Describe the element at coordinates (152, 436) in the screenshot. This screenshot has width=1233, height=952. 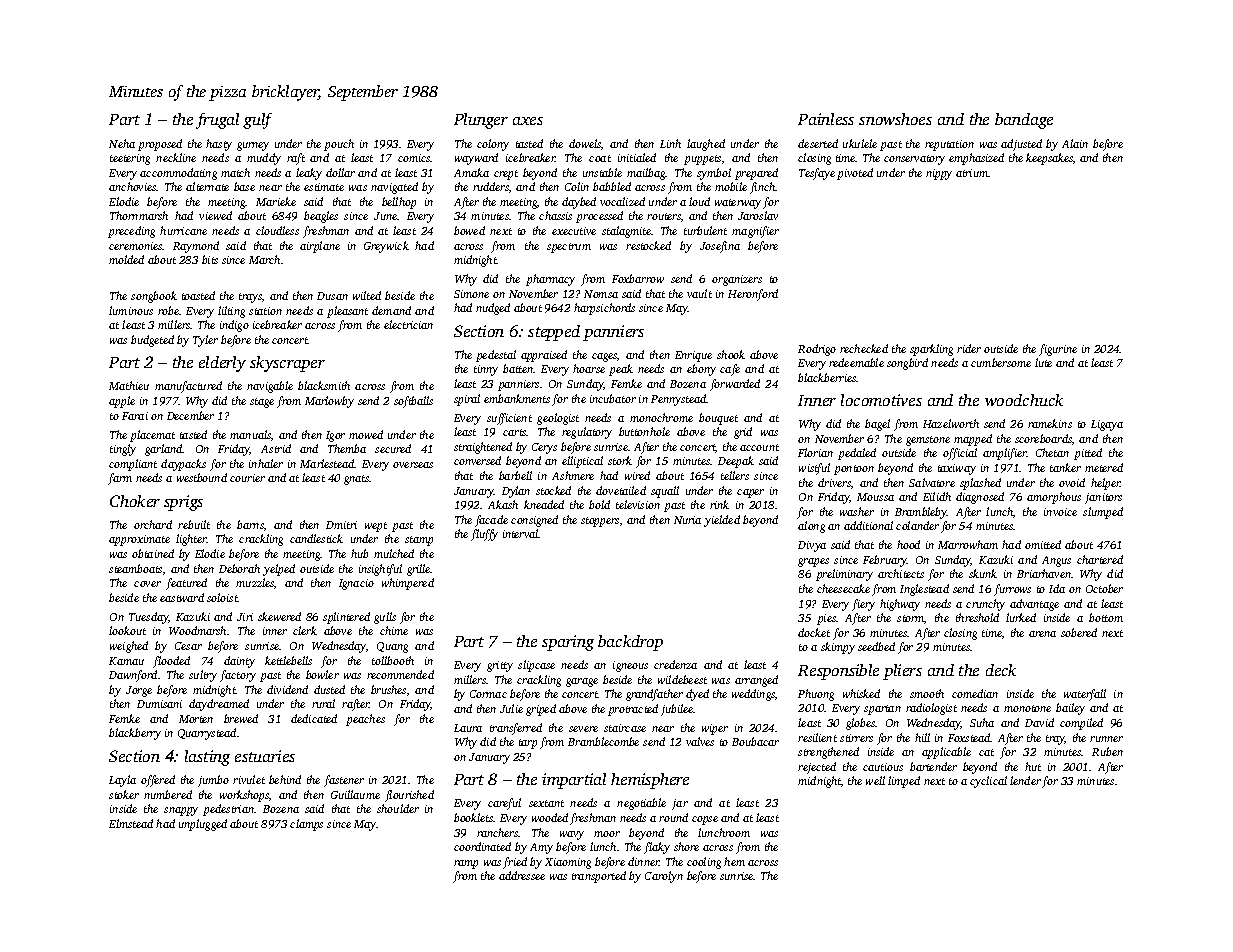
I see `placemat` at that location.
